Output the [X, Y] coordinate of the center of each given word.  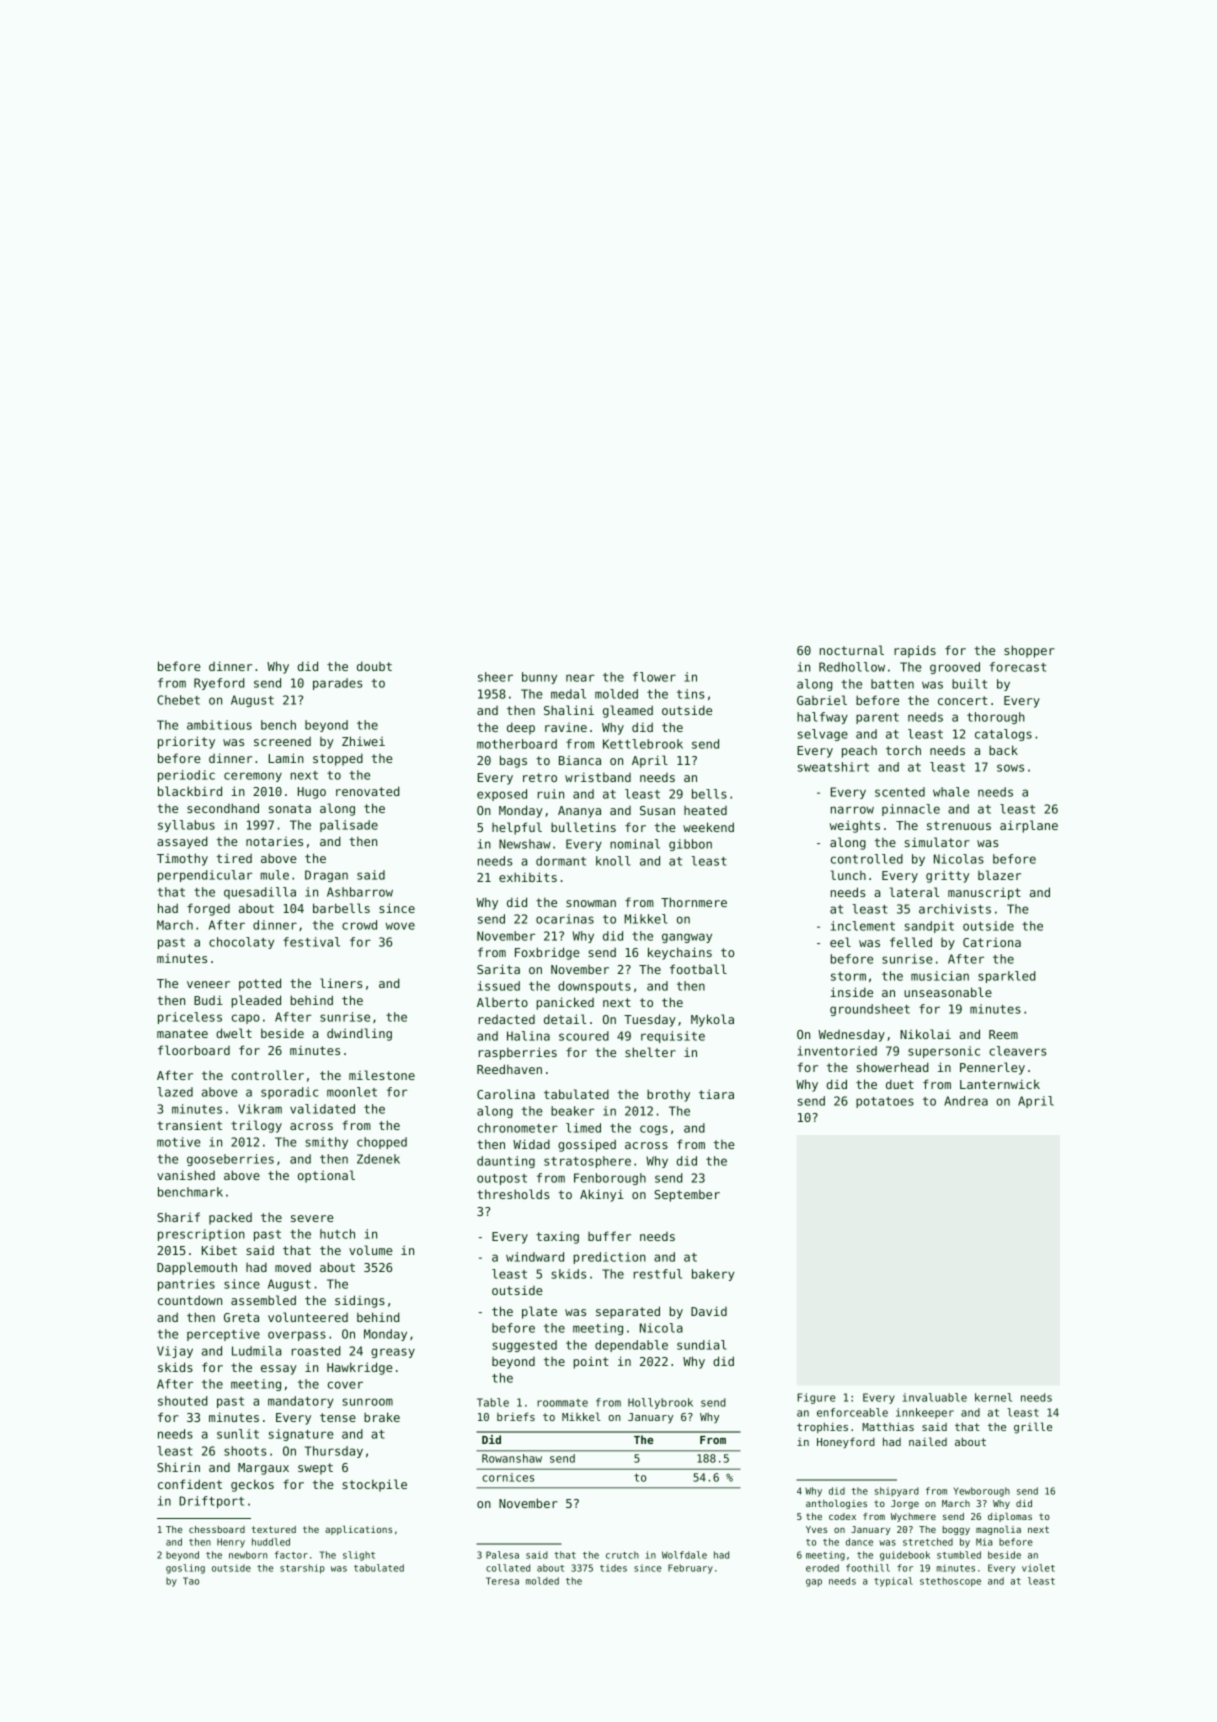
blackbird [190, 791]
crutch [622, 1555]
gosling [185, 1569]
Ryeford [219, 684]
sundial [701, 1345]
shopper [1029, 651]
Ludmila [256, 1351]
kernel [993, 1397]
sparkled [1006, 977]
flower [654, 677]
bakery [713, 1275]
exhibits [528, 877]
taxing [557, 1237]
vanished [186, 1175]
